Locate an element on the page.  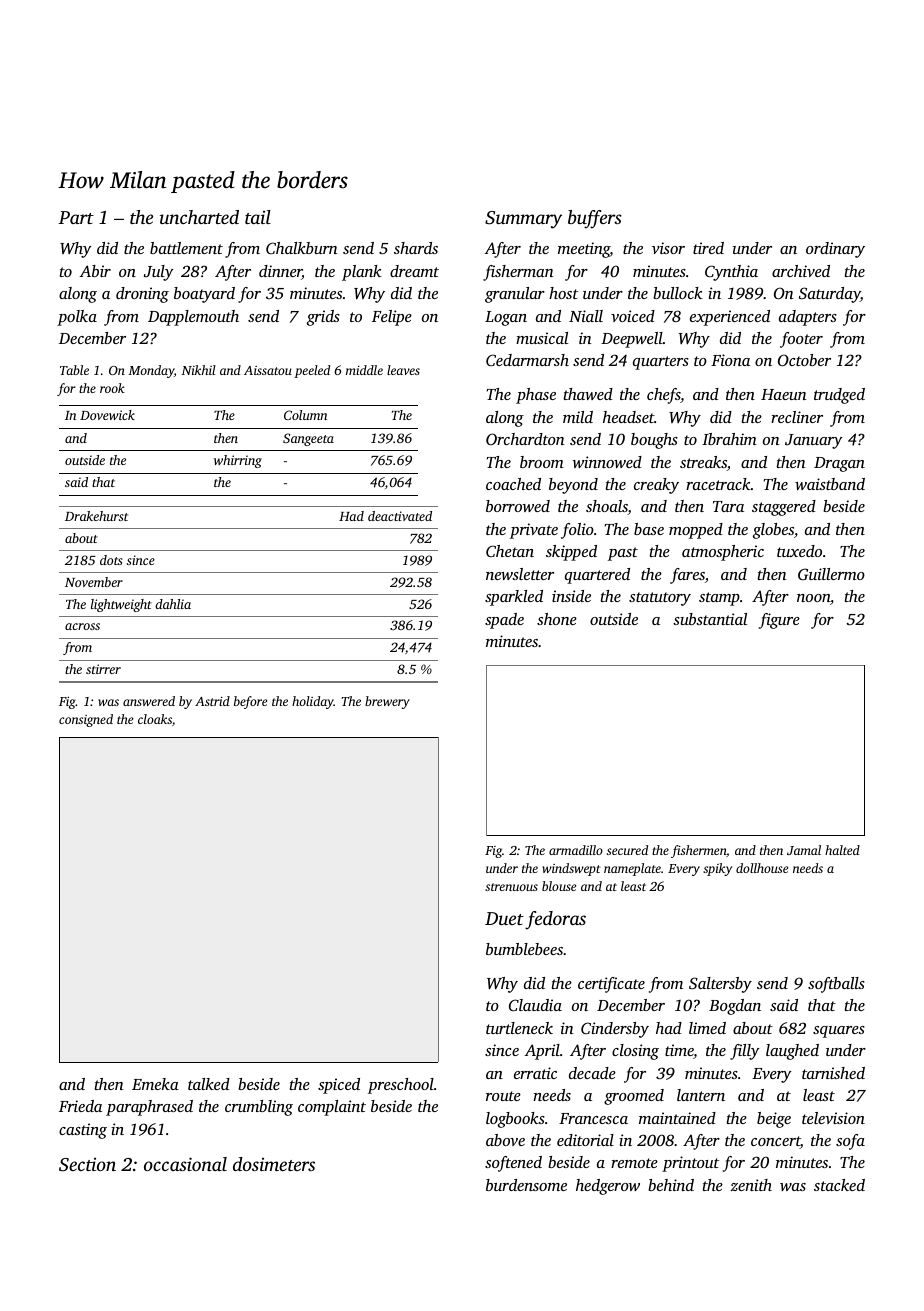
Sangeeta is located at coordinates (308, 439).
